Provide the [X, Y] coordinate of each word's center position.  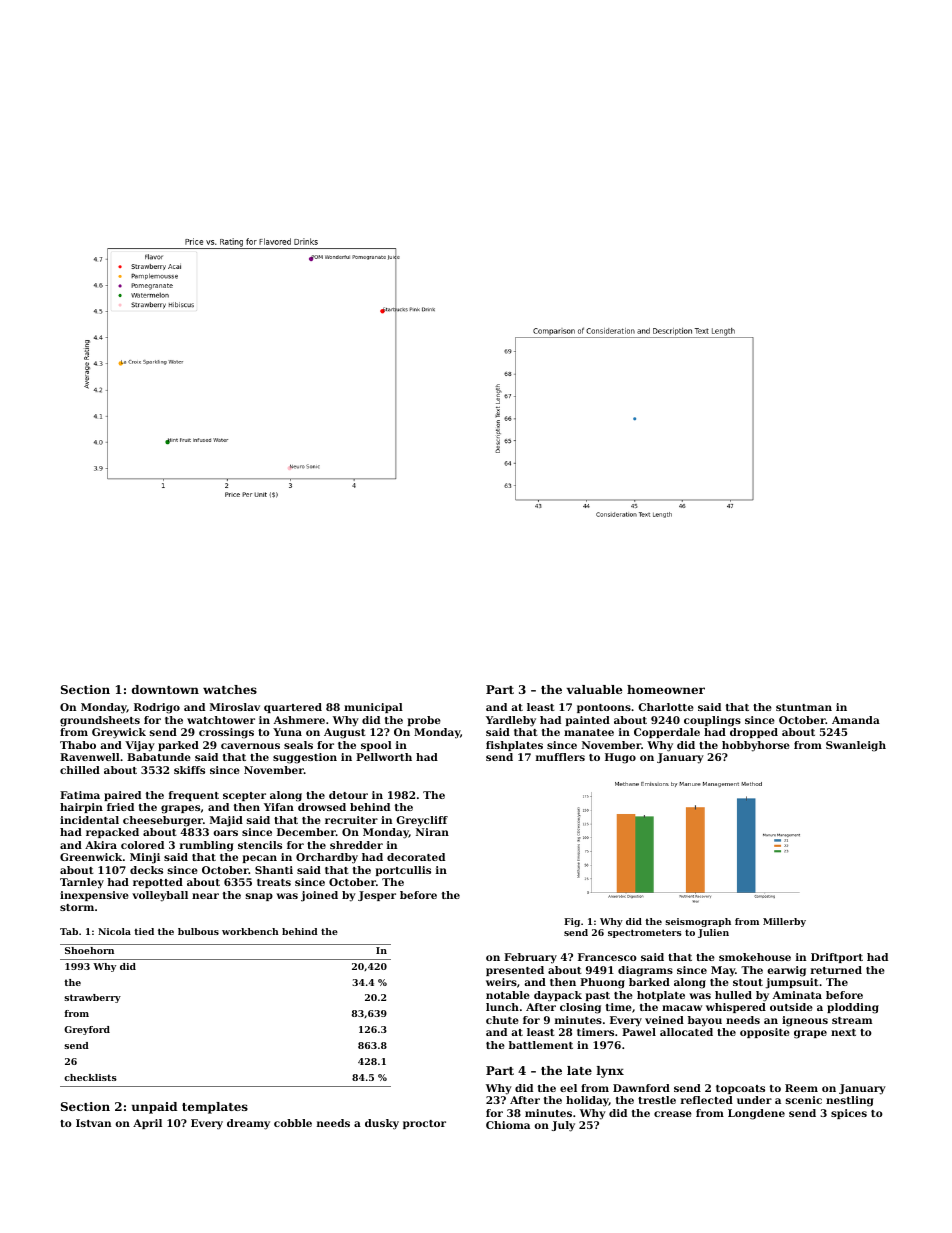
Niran [432, 832]
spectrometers [645, 933]
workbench [250, 931]
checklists [90, 1077]
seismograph [698, 922]
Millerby [784, 922]
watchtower [221, 720]
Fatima [80, 795]
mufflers [560, 757]
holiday [587, 1101]
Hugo [620, 758]
